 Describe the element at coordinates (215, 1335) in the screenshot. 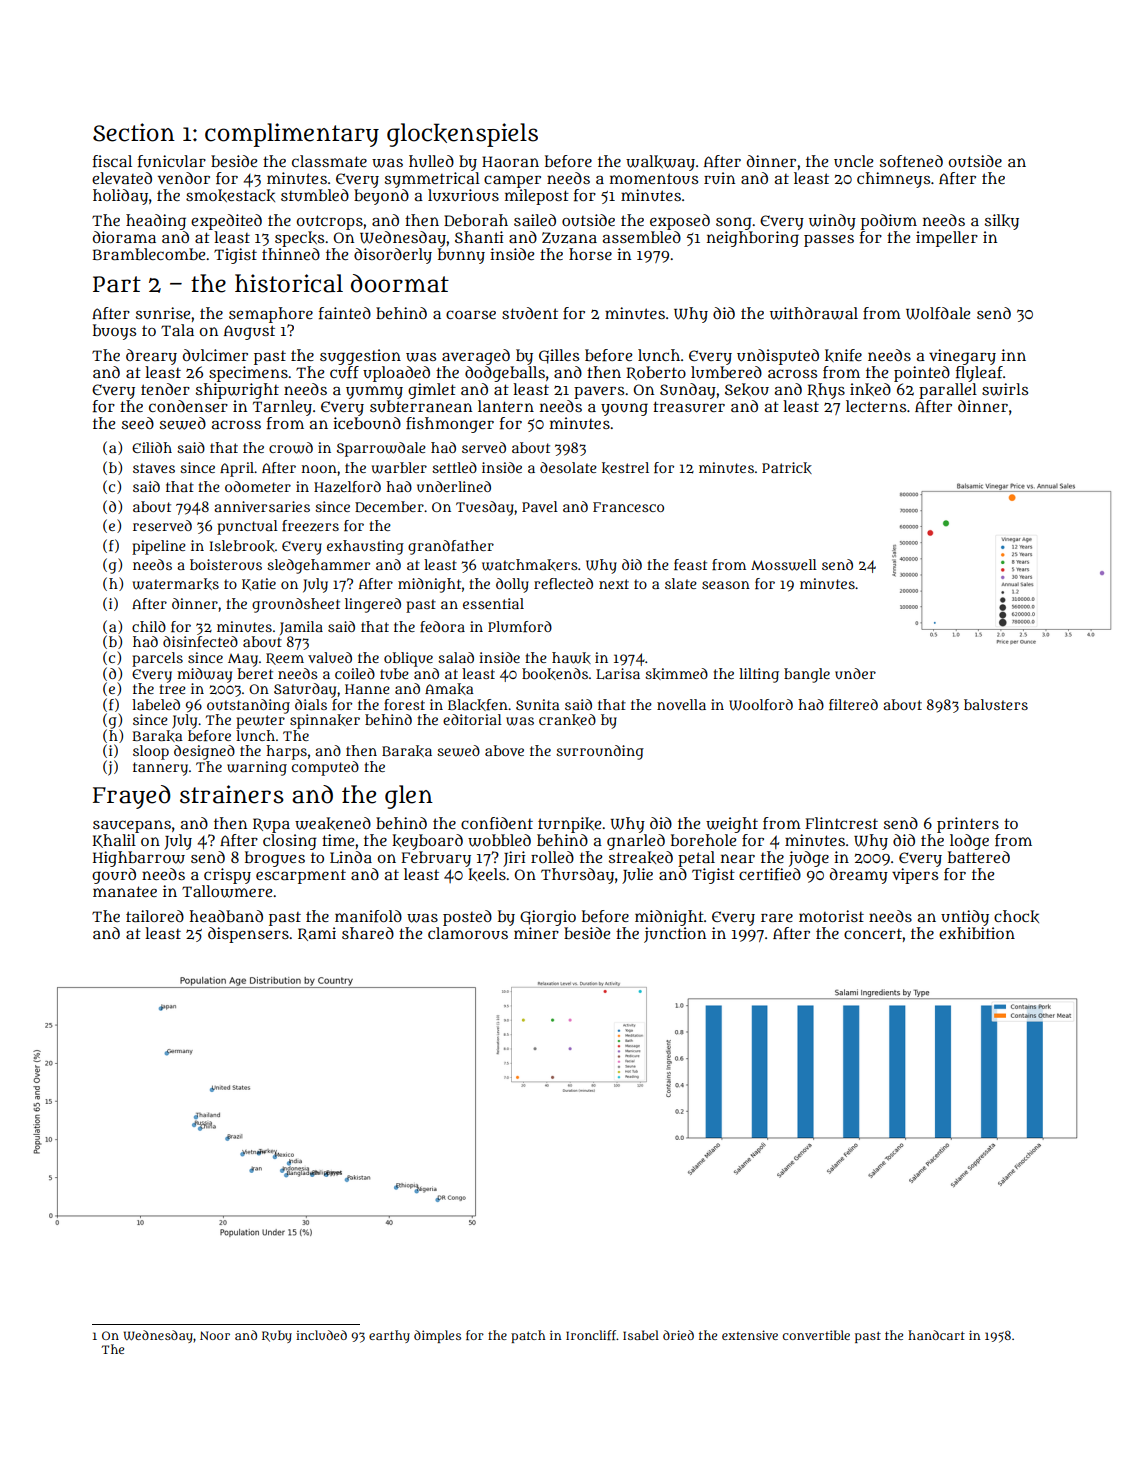

I see `Noor` at that location.
